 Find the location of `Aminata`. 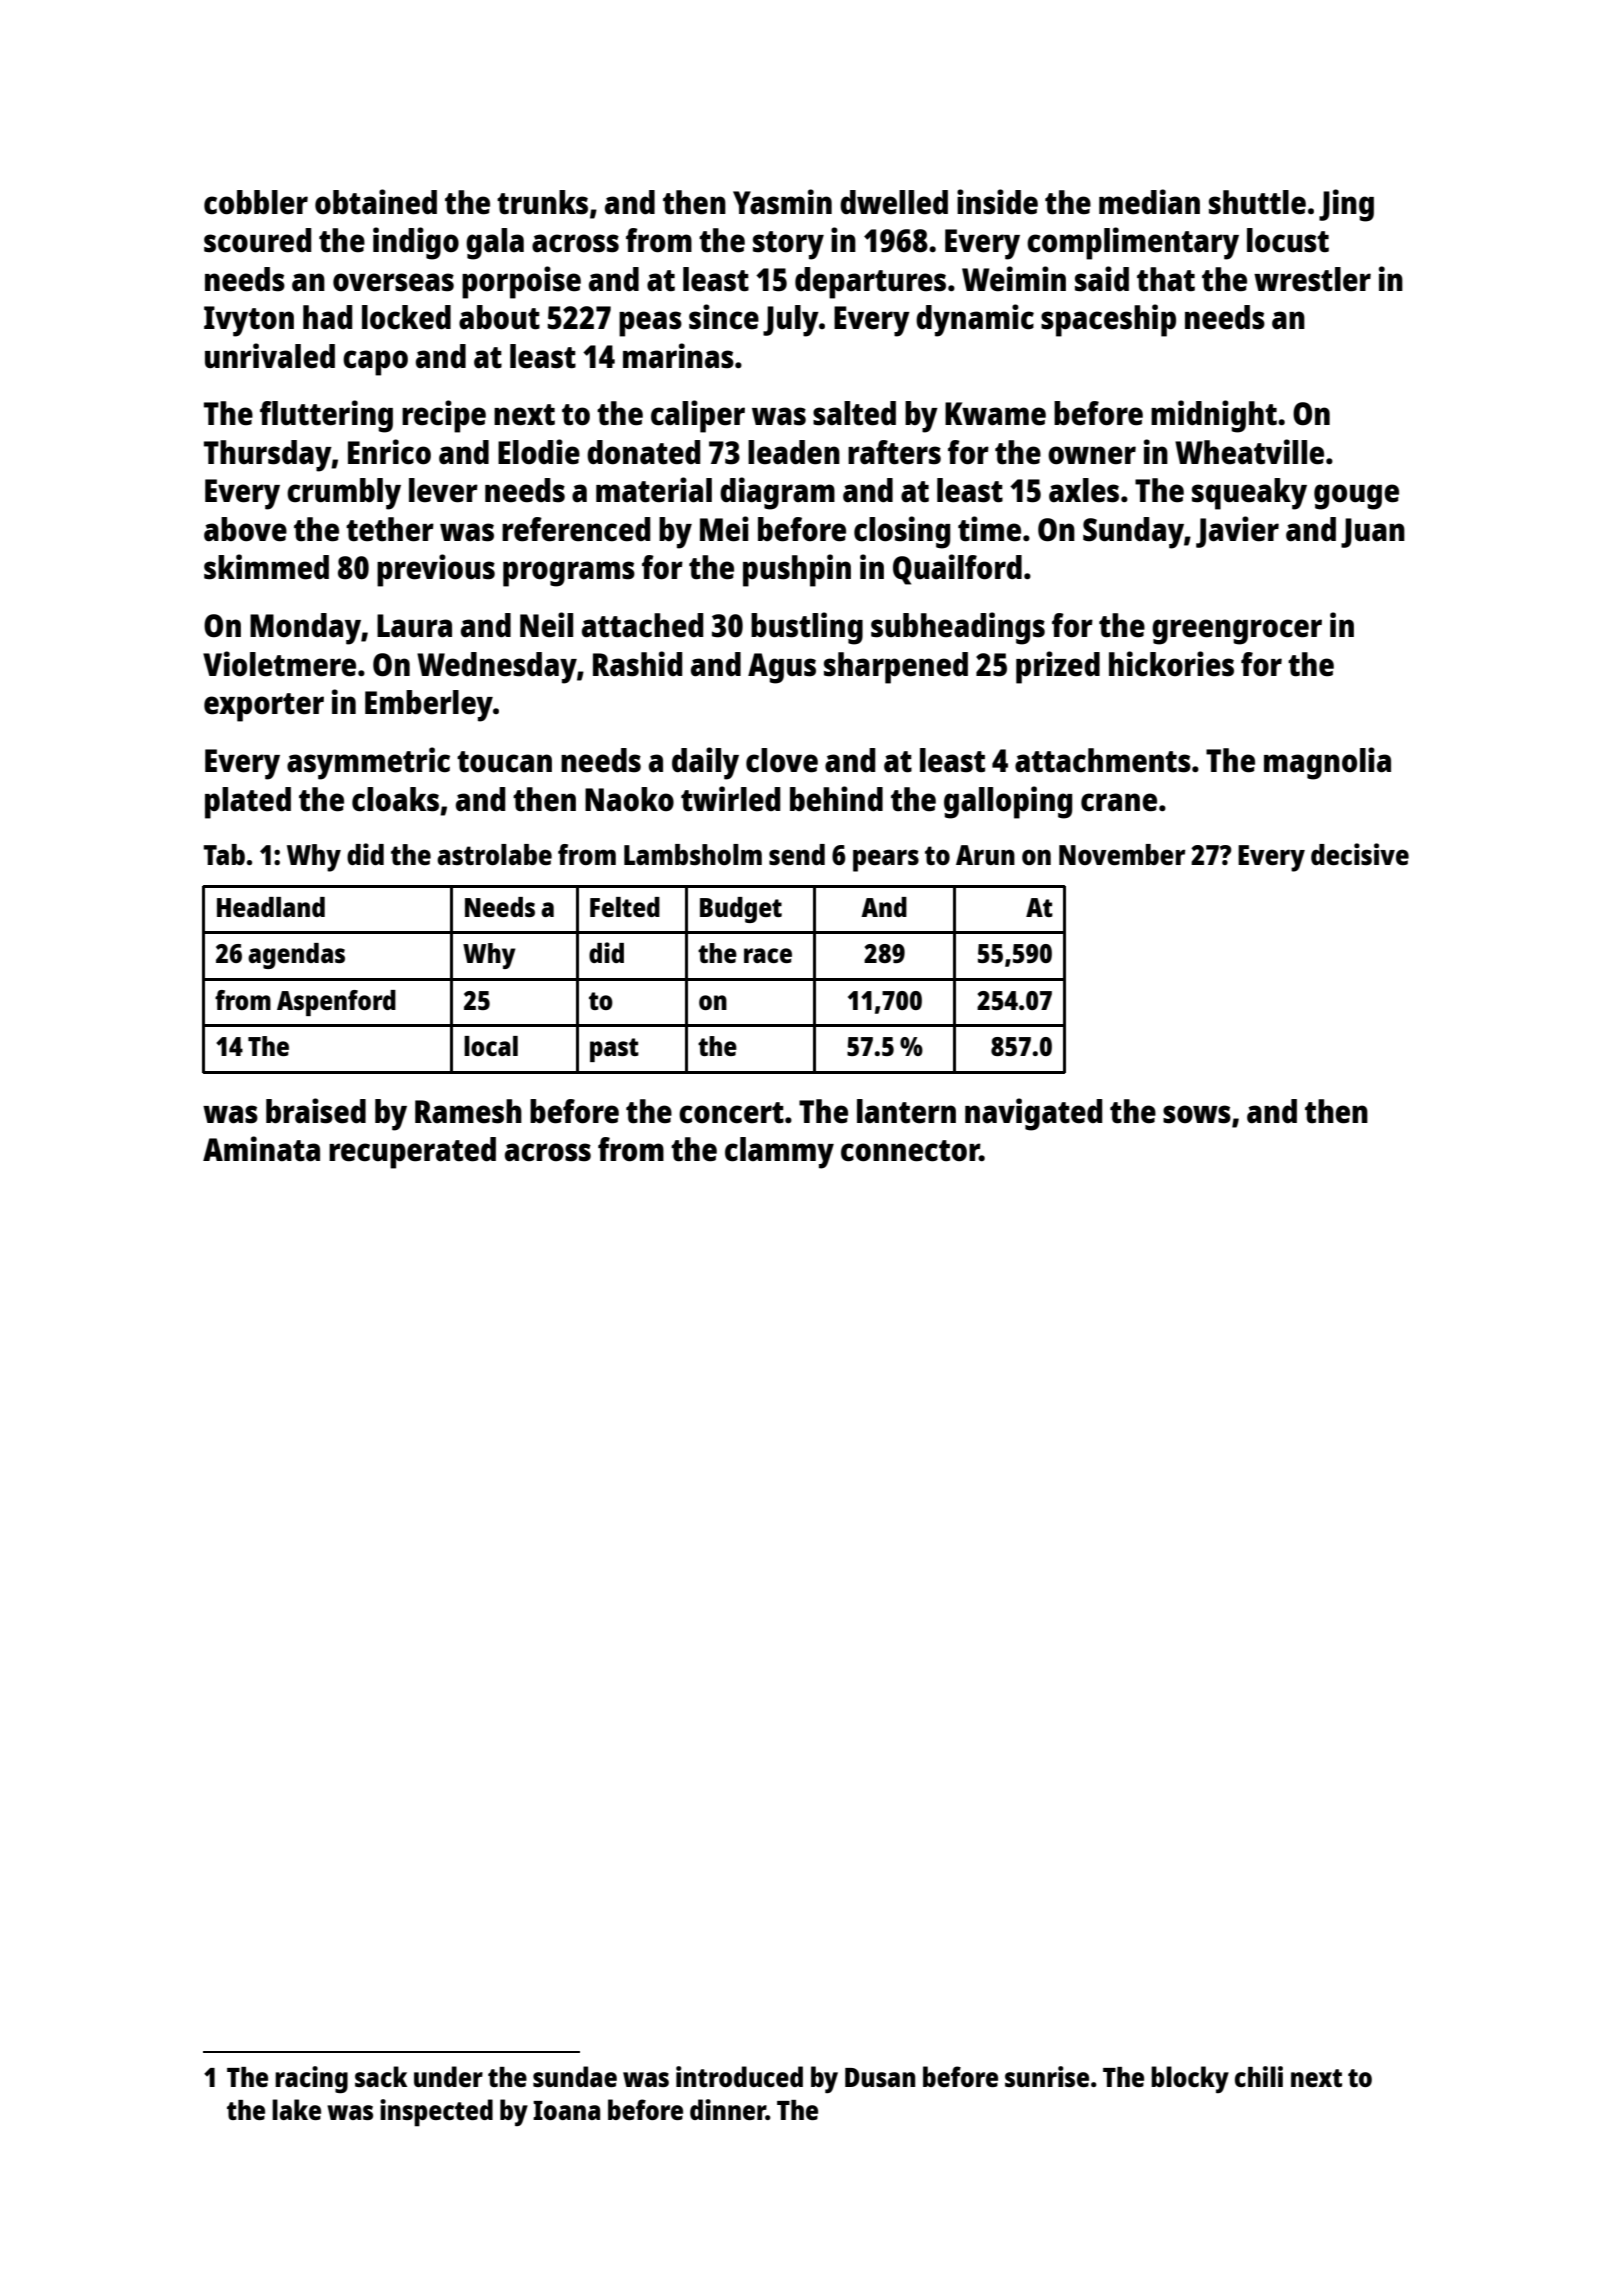

Aminata is located at coordinates (261, 1149).
